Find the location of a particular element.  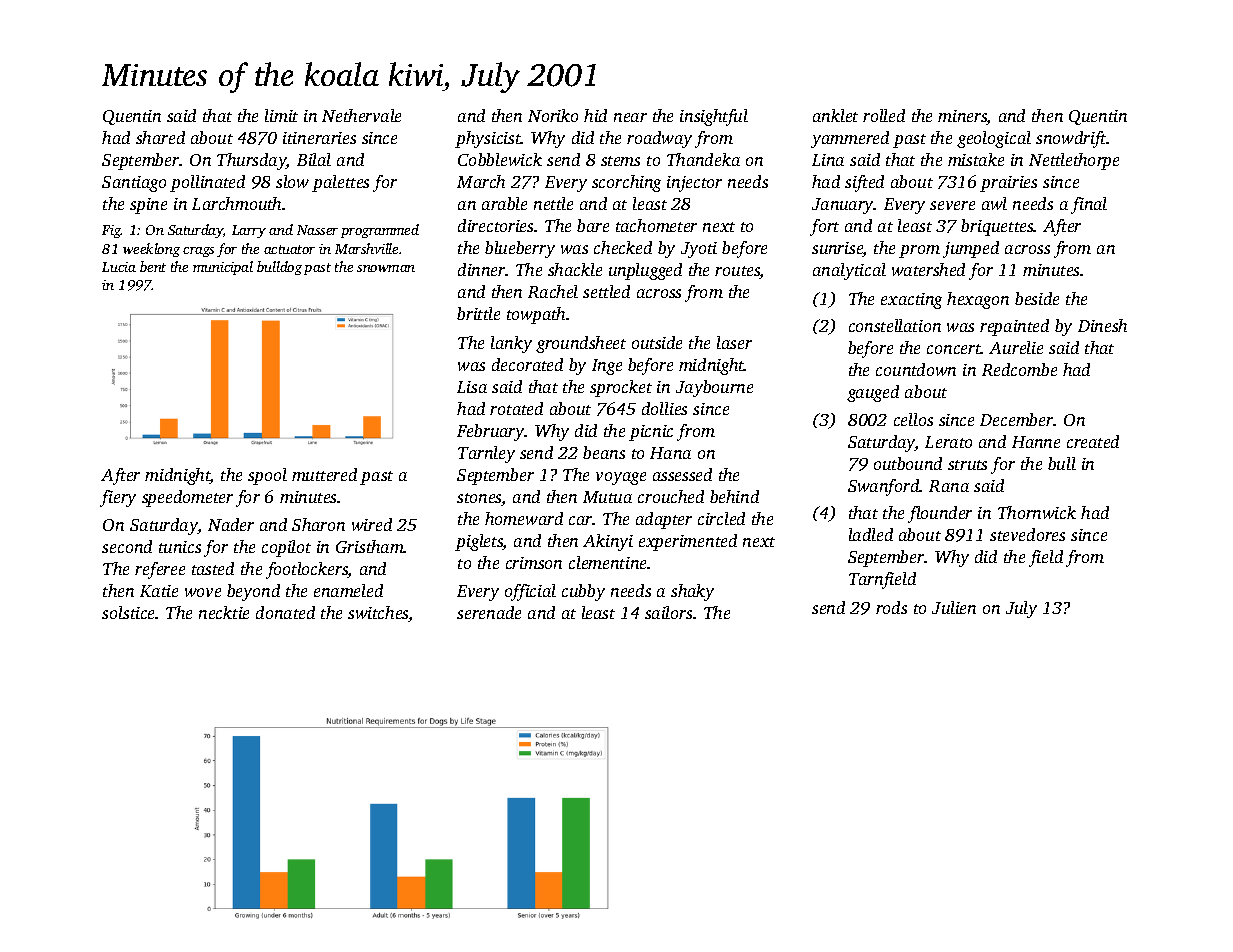

constellation is located at coordinates (895, 325).
